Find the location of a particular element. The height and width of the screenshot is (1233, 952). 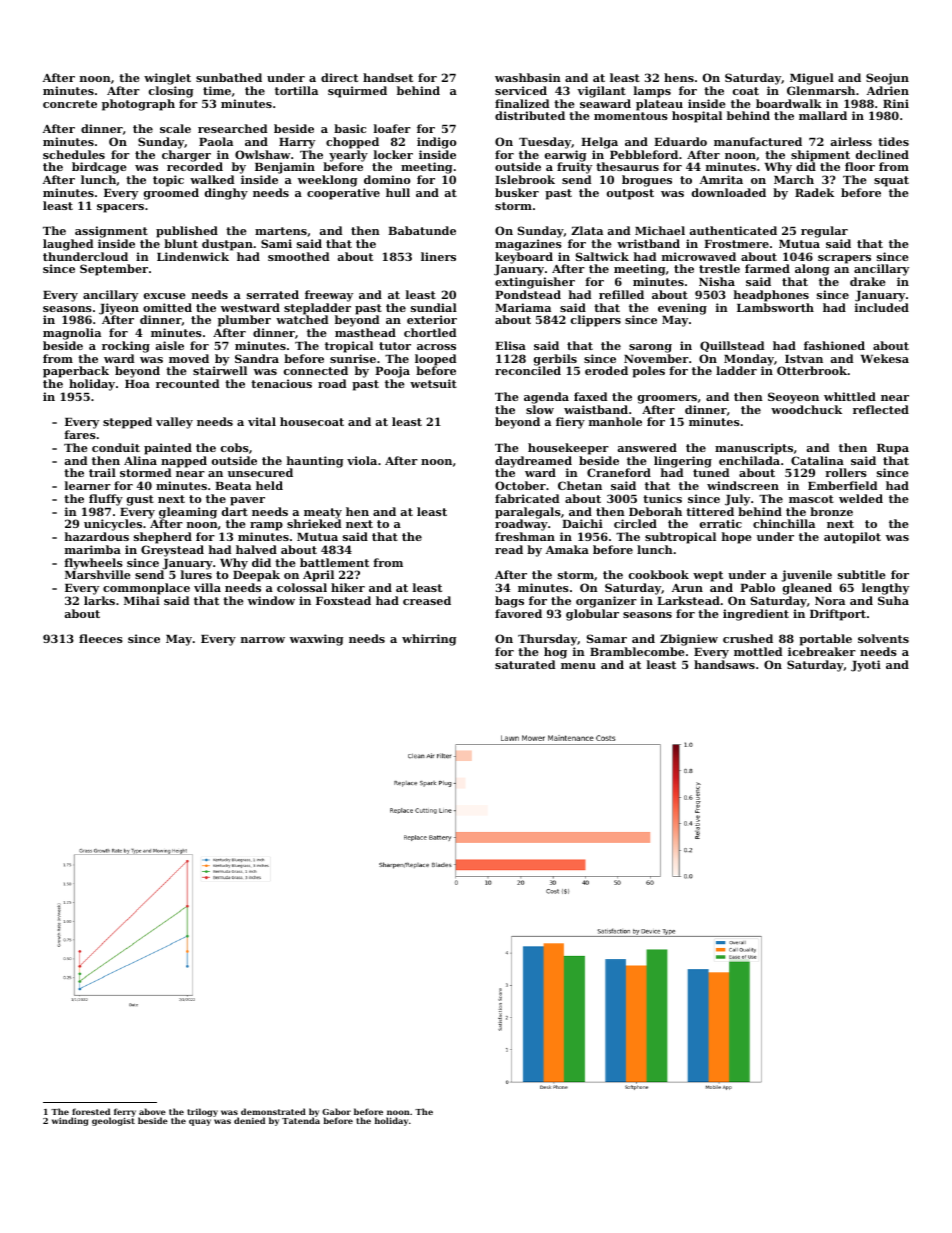

trilogy is located at coordinates (202, 1112).
